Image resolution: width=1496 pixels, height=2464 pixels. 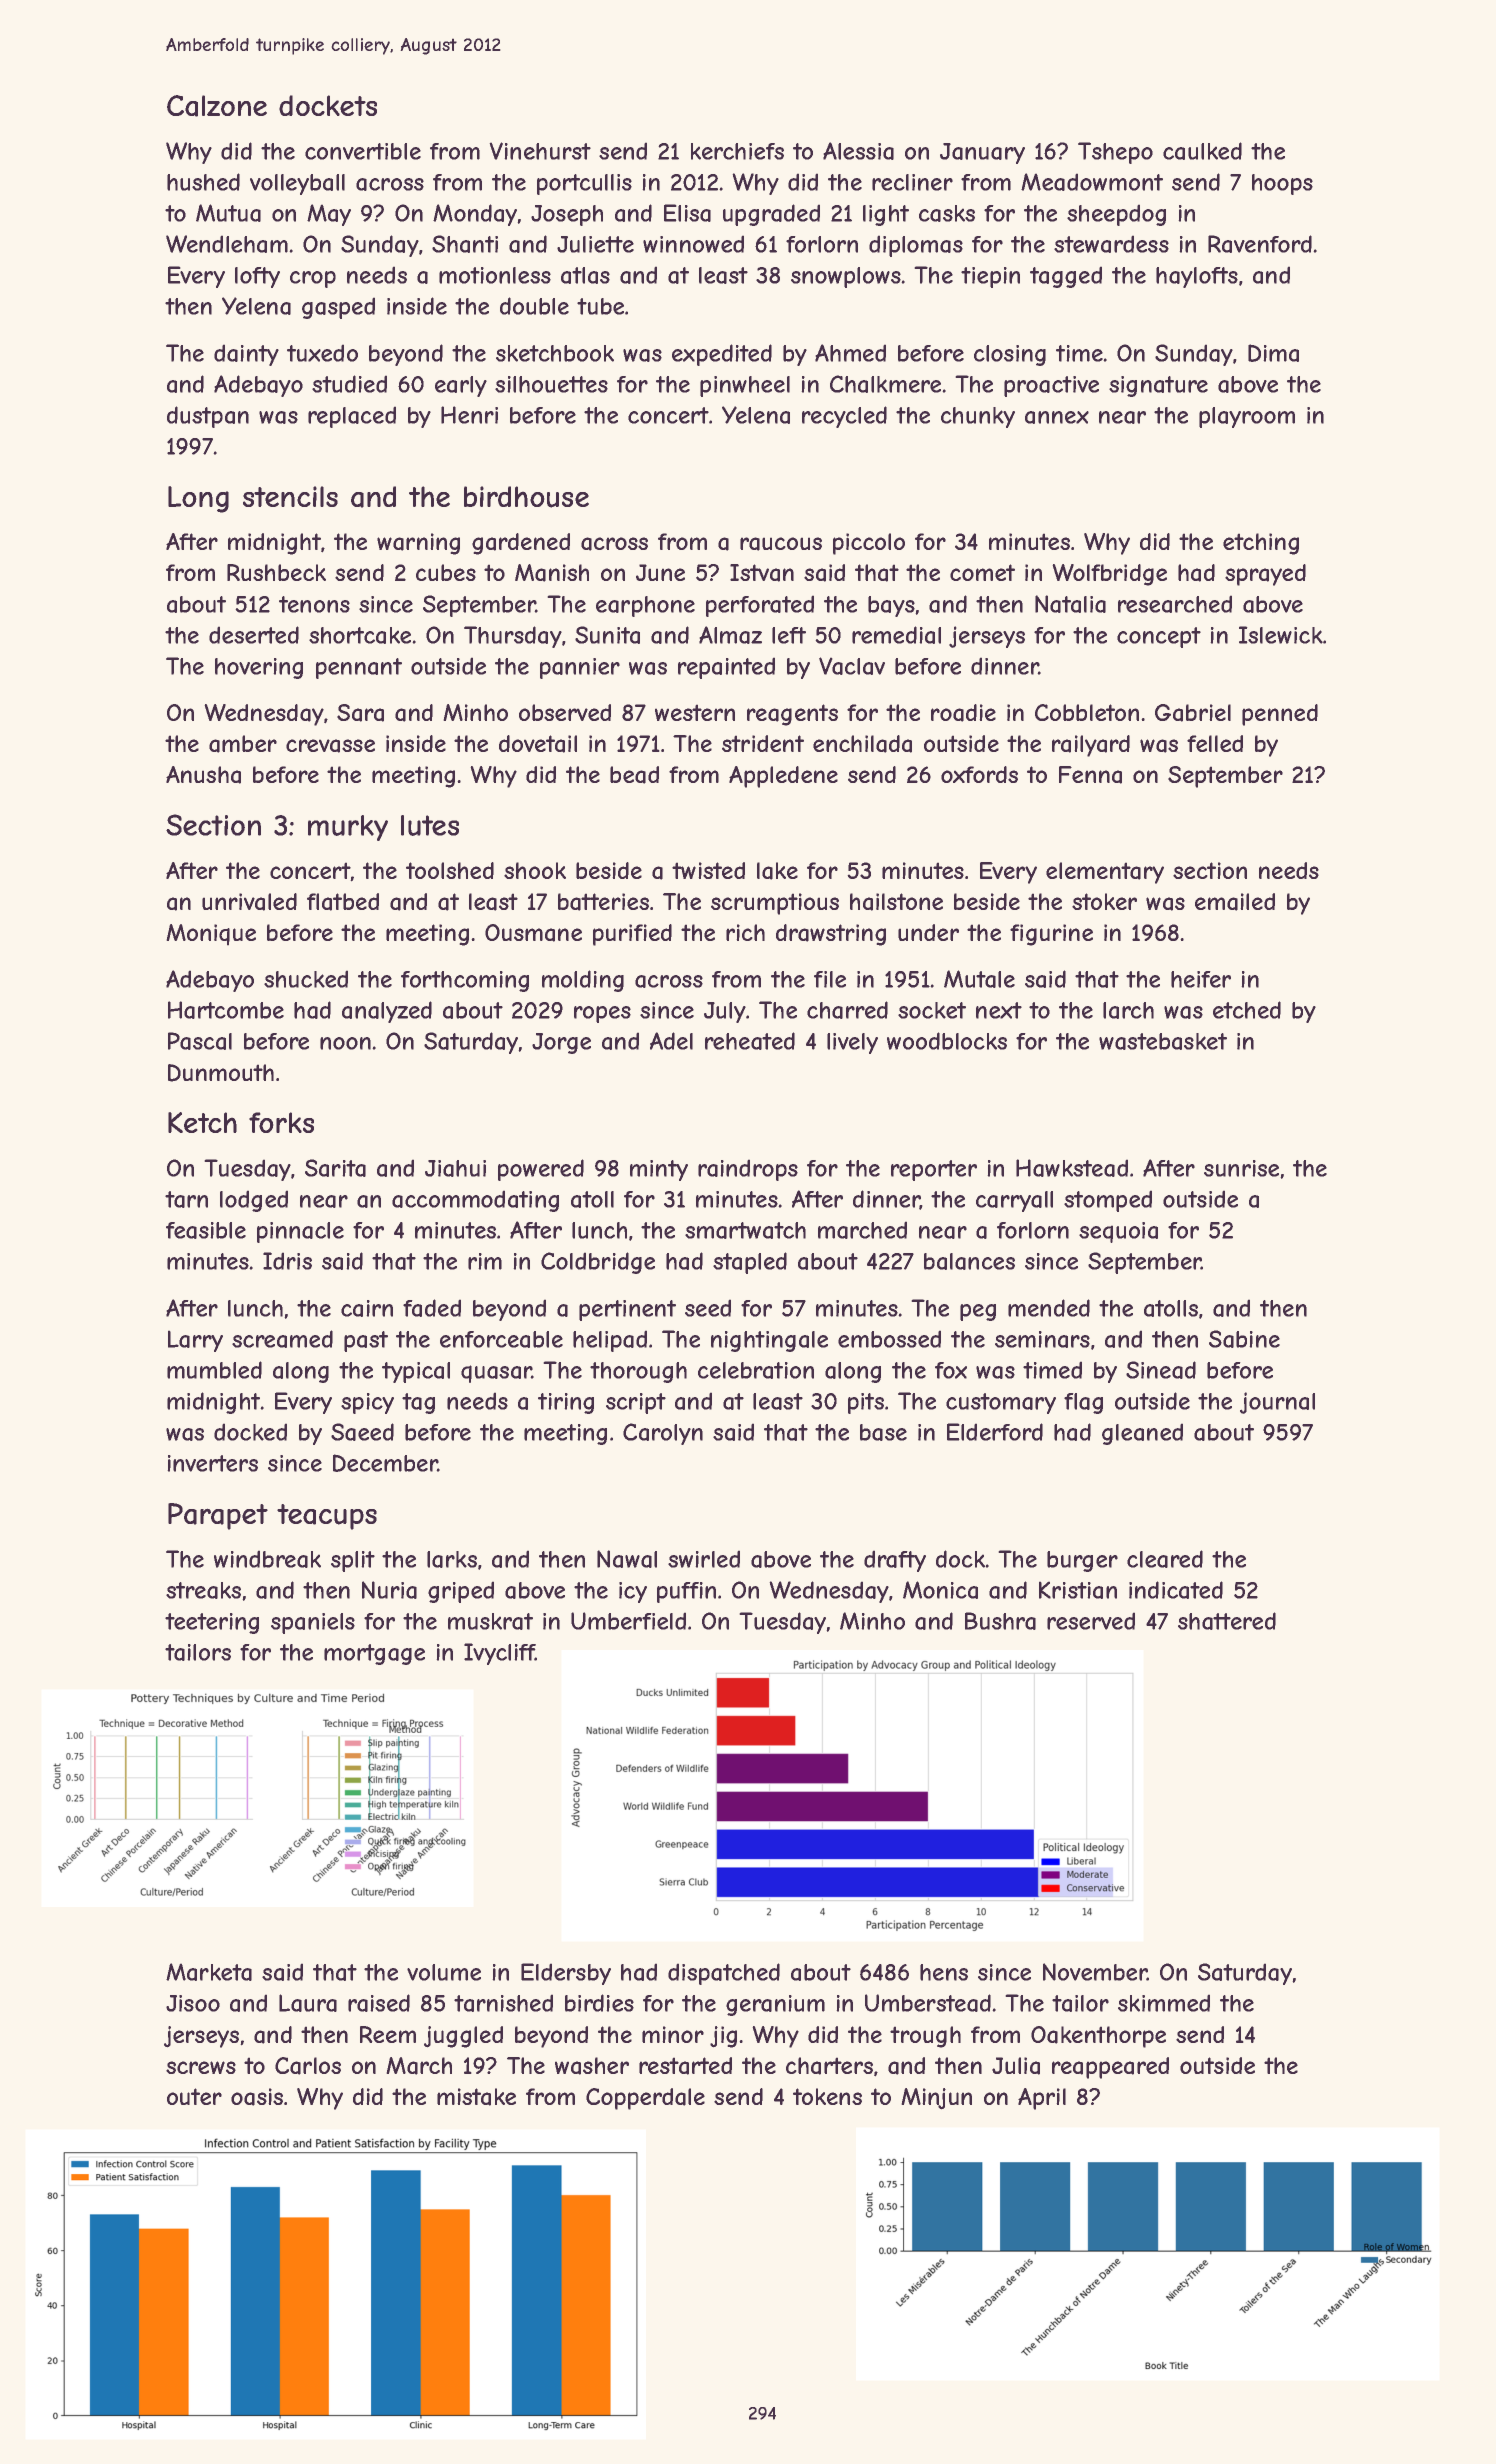 What do you see at coordinates (348, 828) in the image?
I see `murky` at bounding box center [348, 828].
